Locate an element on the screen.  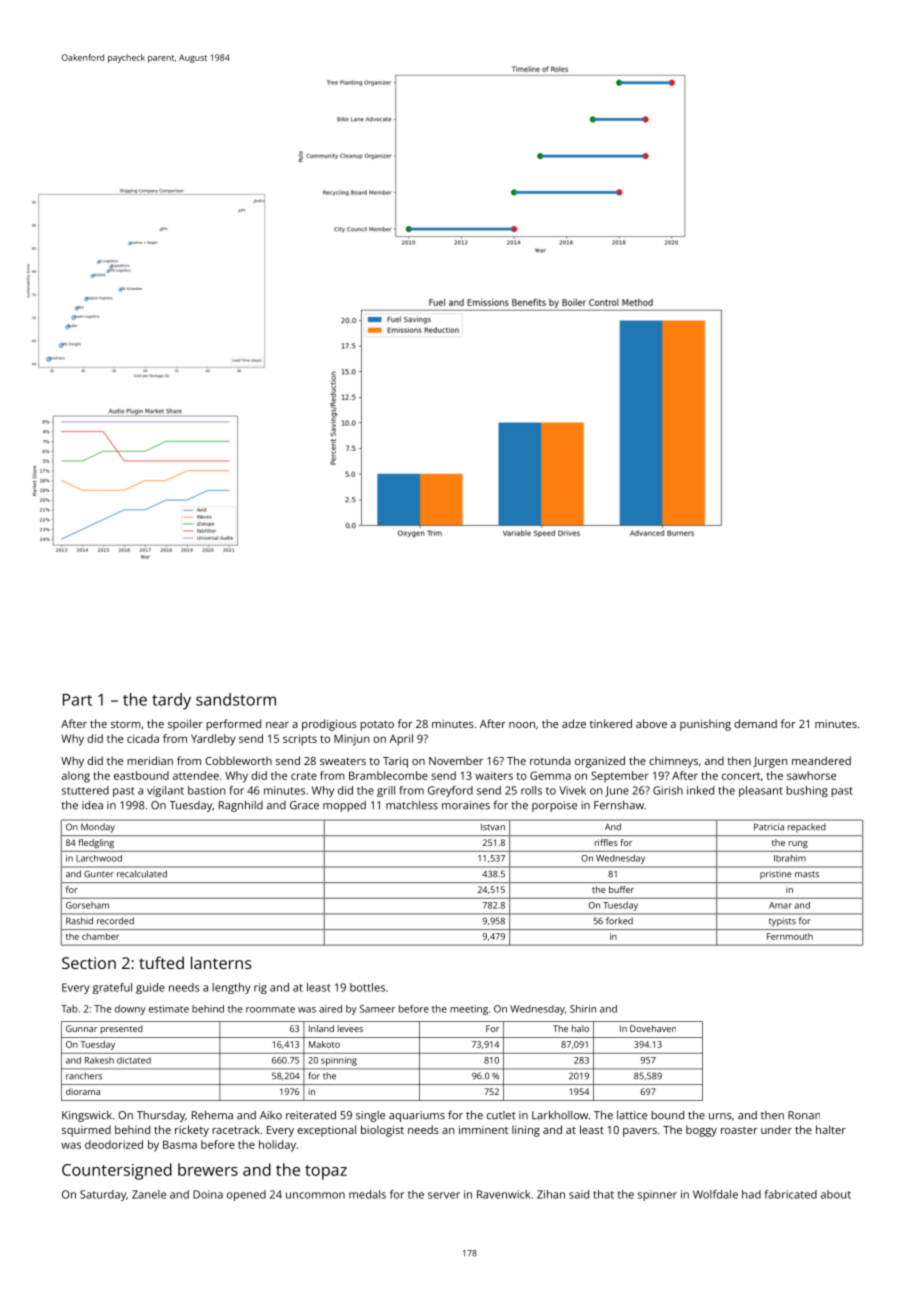
rickety is located at coordinates (192, 1131).
